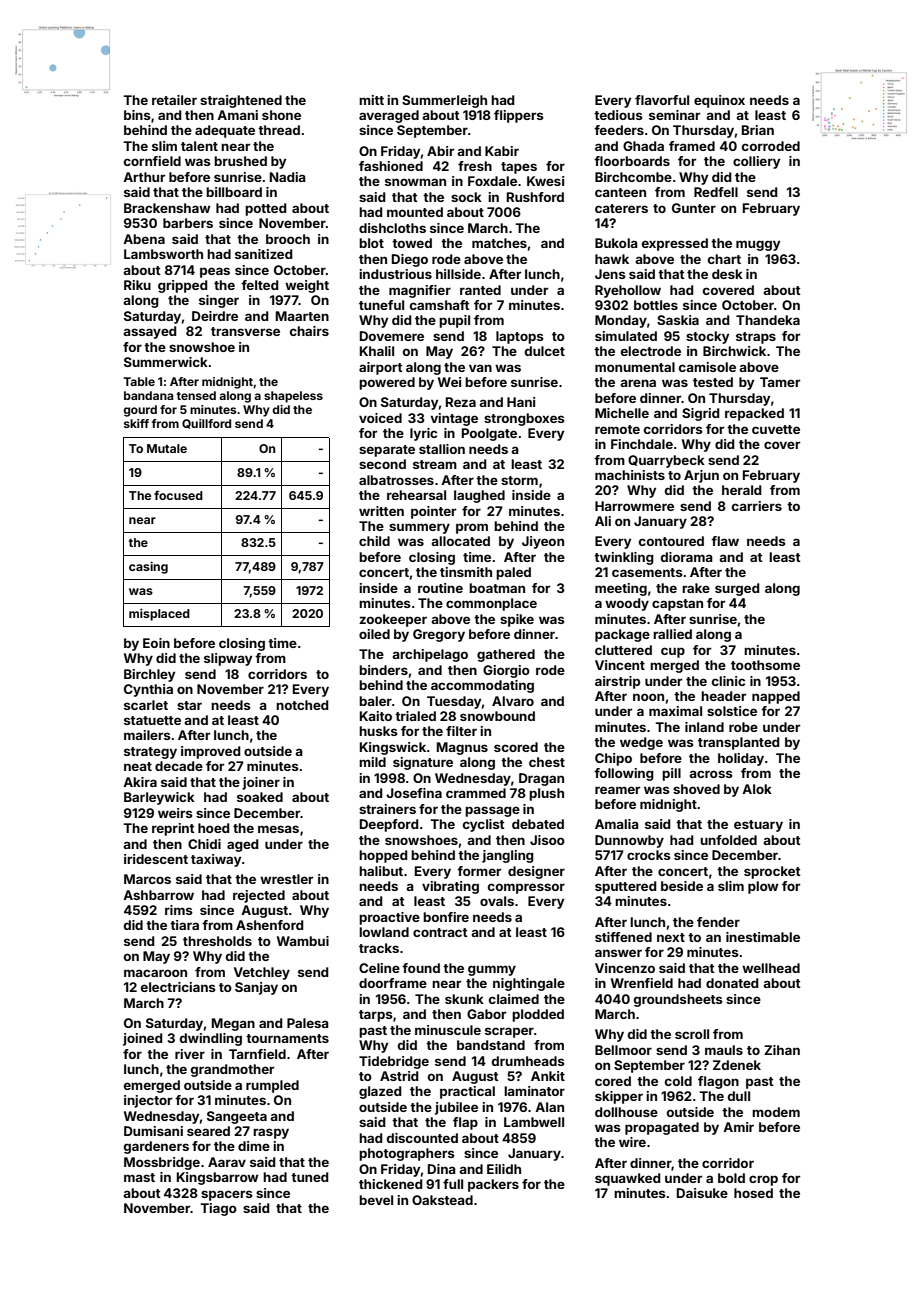 This image has width=924, height=1308. What do you see at coordinates (380, 418) in the image?
I see `voiced` at bounding box center [380, 418].
